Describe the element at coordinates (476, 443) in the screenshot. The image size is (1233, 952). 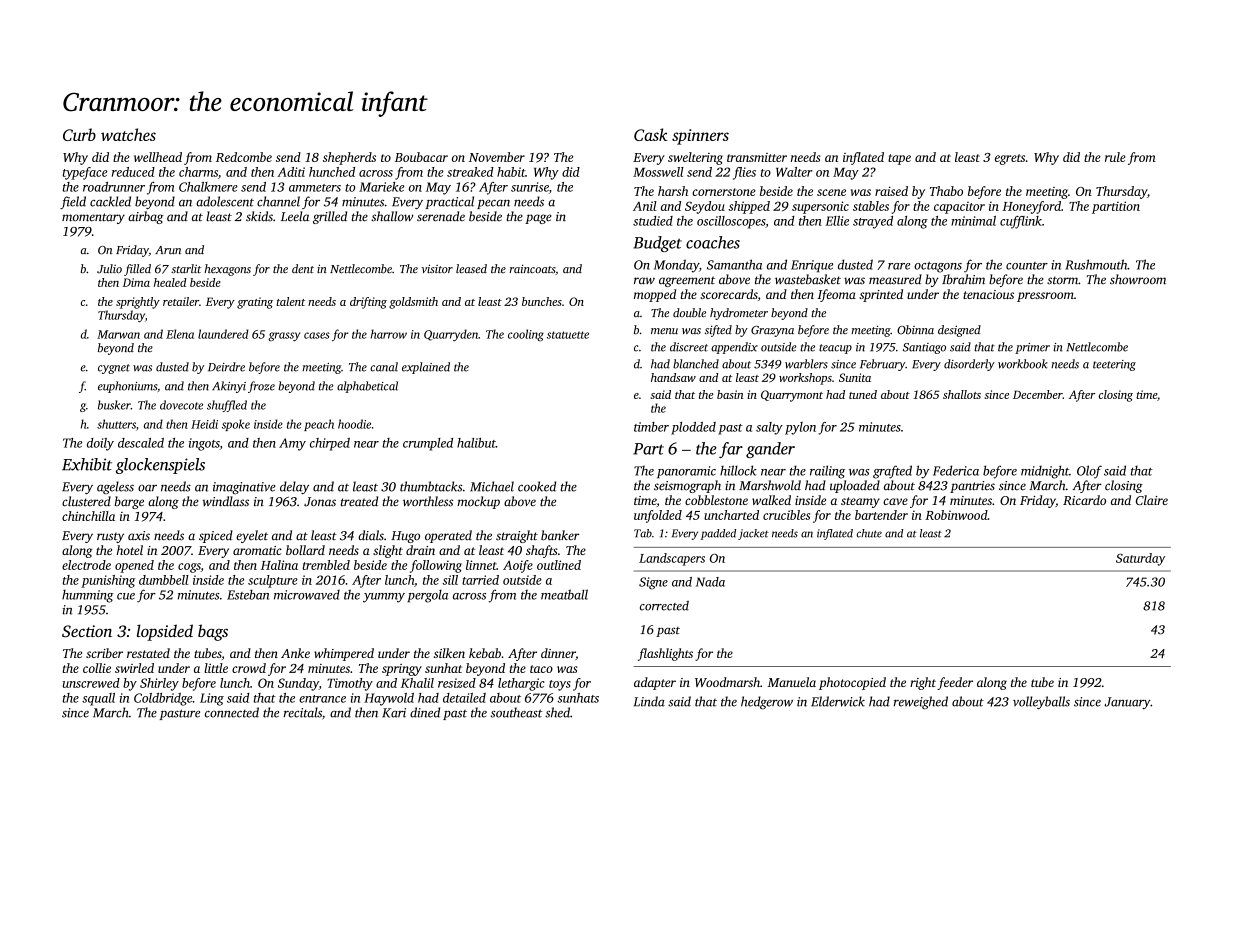
I see `halibut` at that location.
